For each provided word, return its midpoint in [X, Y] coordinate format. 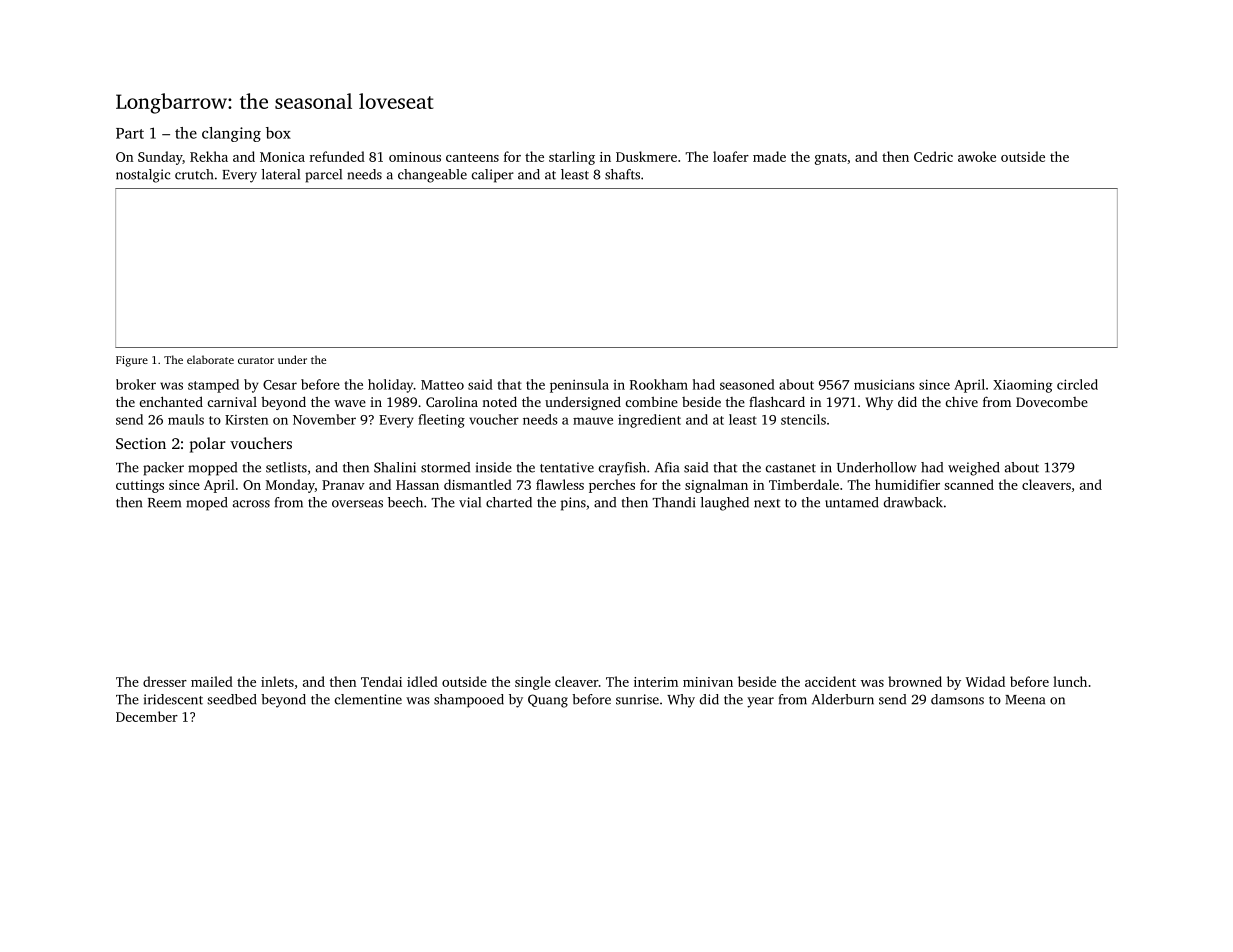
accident [830, 681]
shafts [622, 174]
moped [207, 504]
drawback [913, 502]
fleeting [441, 421]
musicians [884, 384]
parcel [323, 176]
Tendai [381, 681]
